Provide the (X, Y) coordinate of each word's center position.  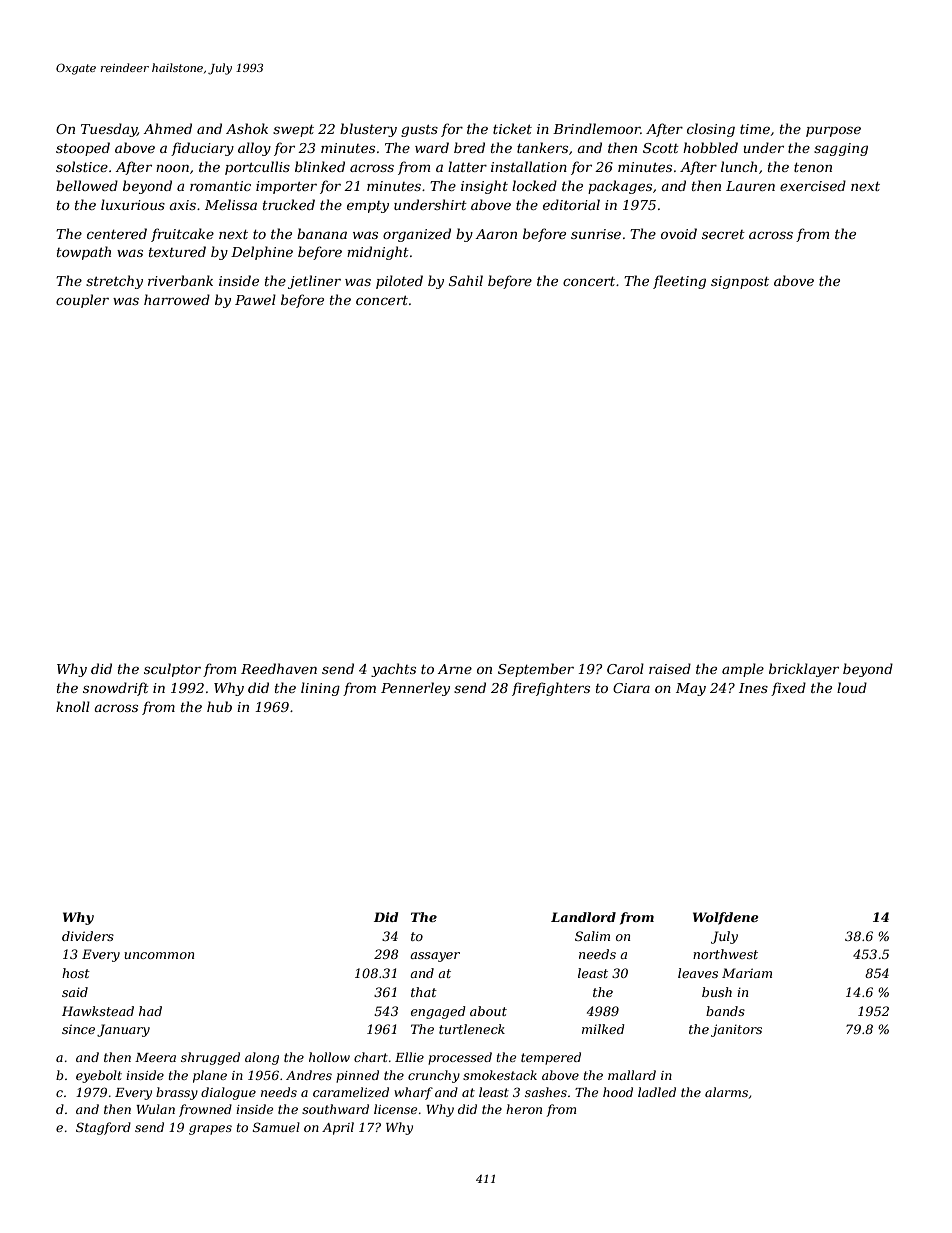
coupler (82, 301)
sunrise (596, 234)
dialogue (228, 1093)
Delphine (262, 253)
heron (524, 1109)
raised (670, 668)
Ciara (631, 688)
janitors (736, 1030)
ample (743, 670)
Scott (661, 148)
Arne (454, 669)
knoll (73, 706)
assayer (435, 957)
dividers (88, 936)
